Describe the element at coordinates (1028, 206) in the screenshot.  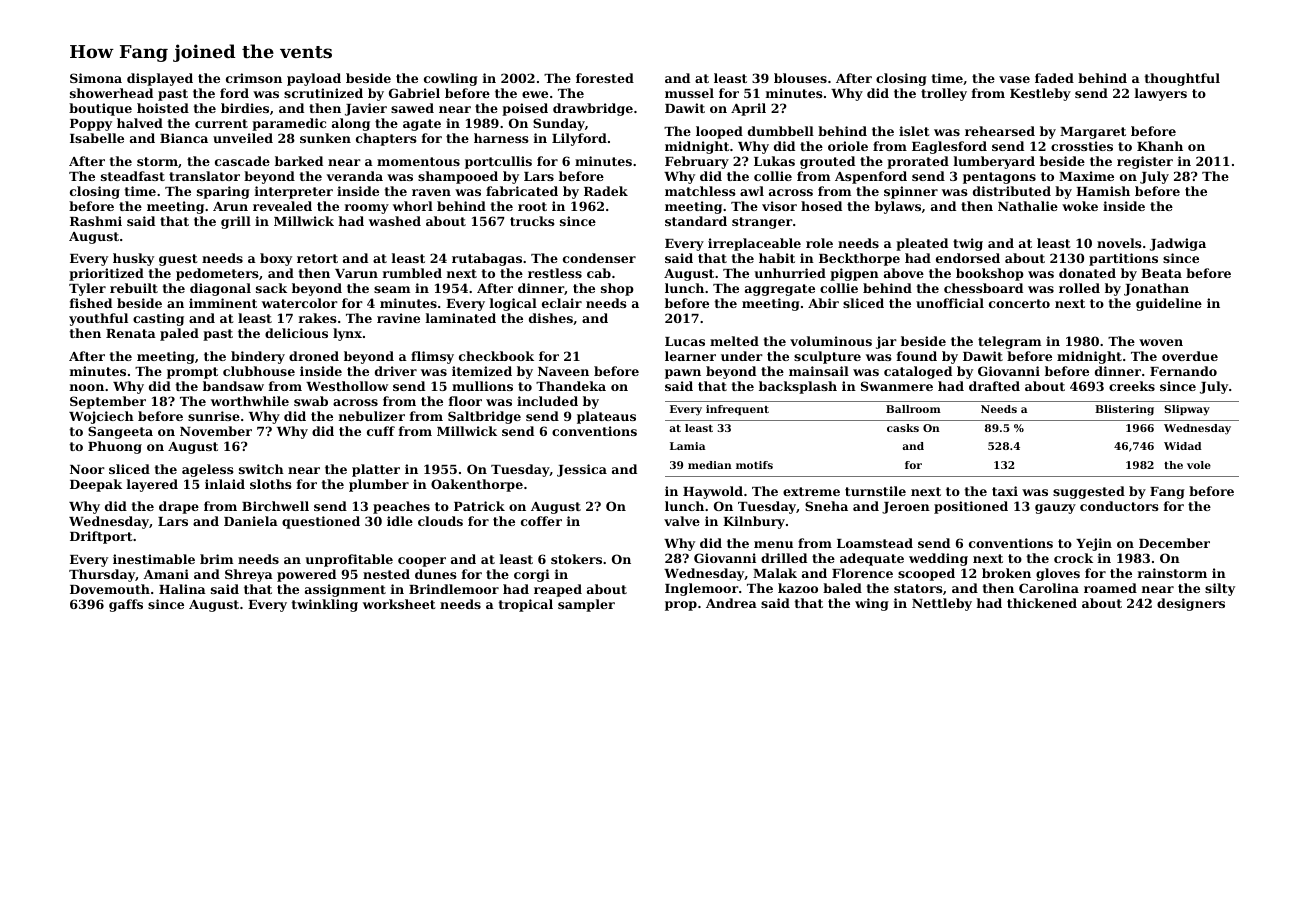
I see `Nathalie` at that location.
